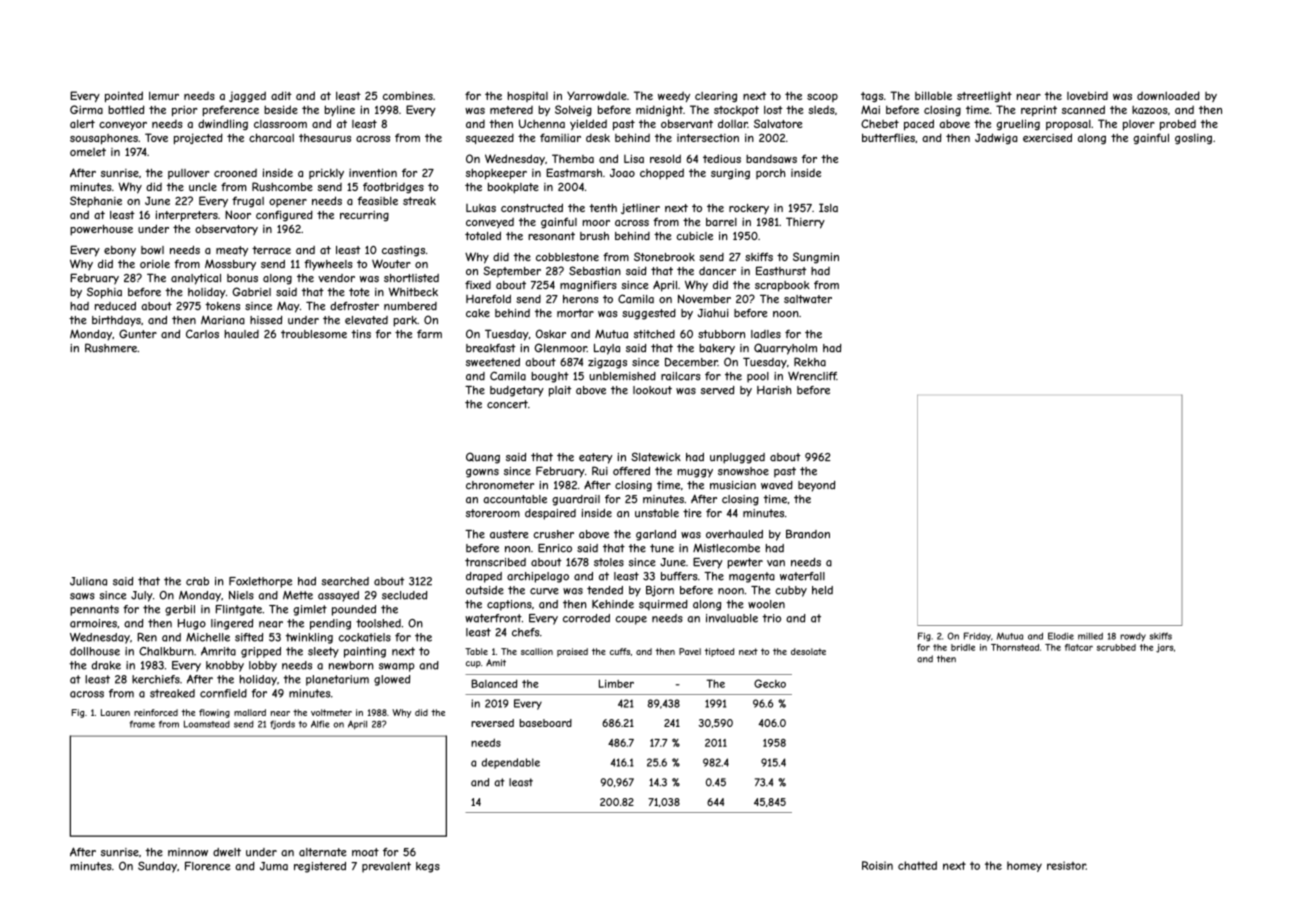 This screenshot has height=924, width=1308. Describe the element at coordinates (386, 867) in the screenshot. I see `prevalent` at that location.
